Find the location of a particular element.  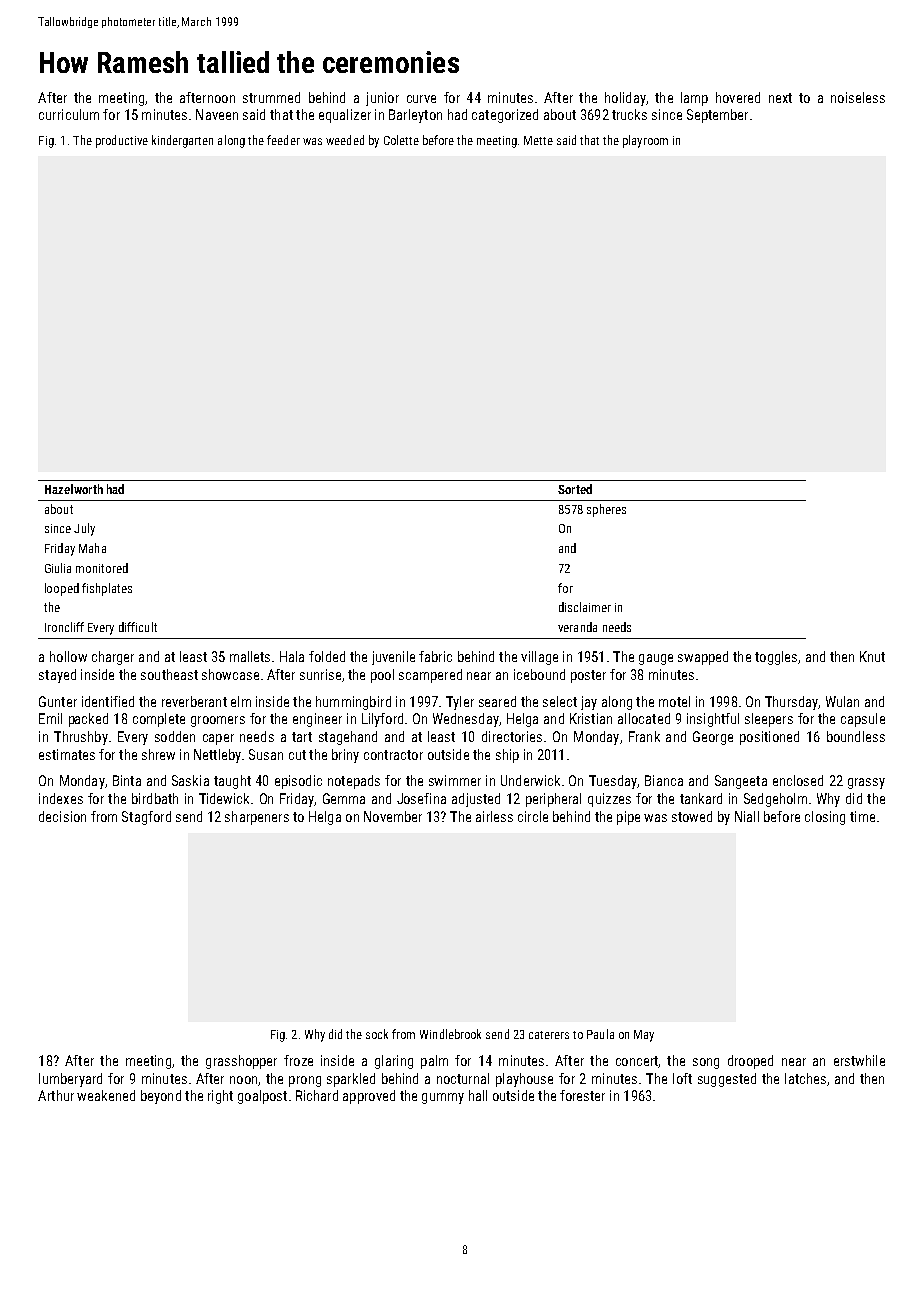

stowed is located at coordinates (692, 816).
